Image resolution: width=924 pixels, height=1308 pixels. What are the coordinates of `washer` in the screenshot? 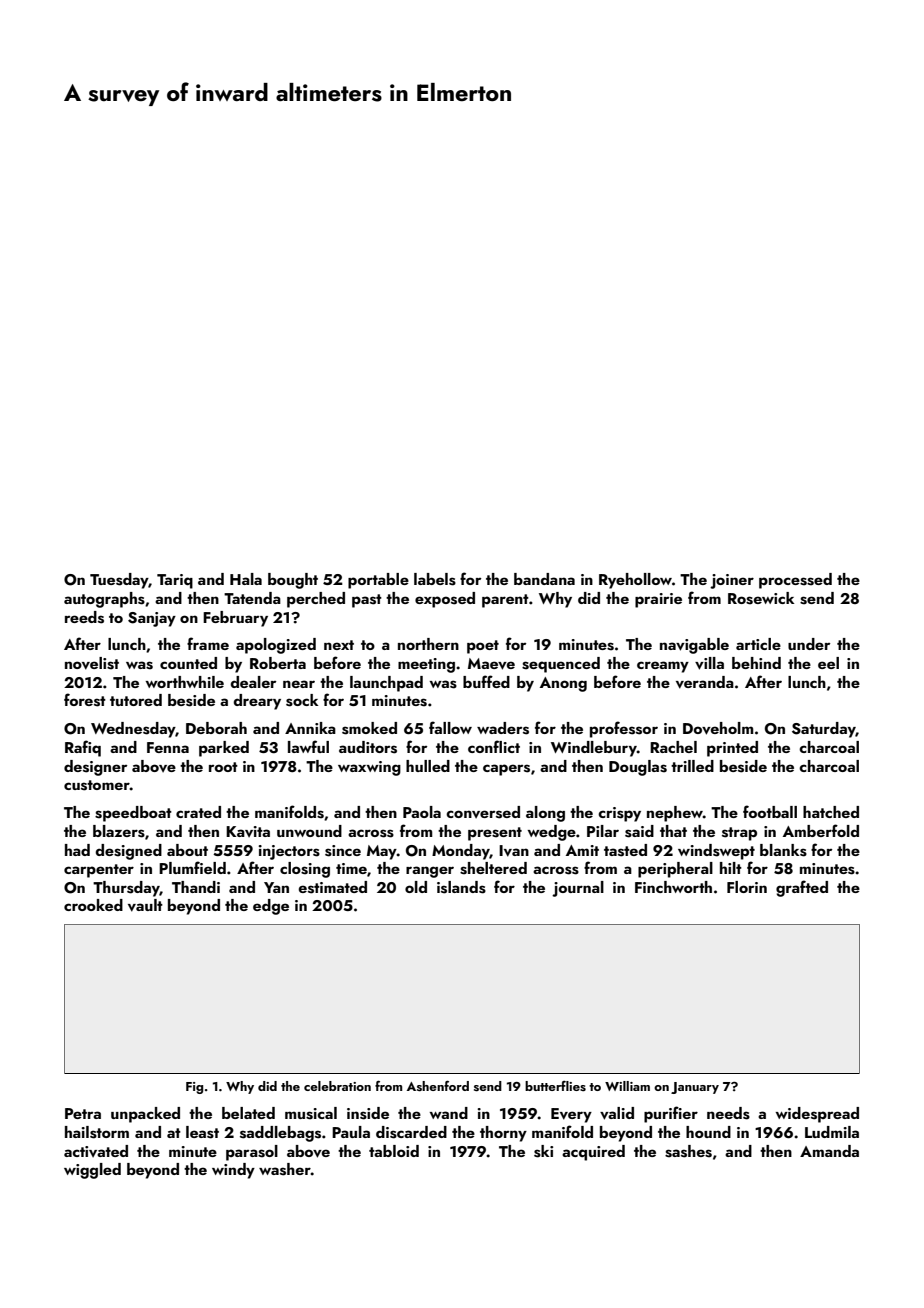 It's located at (285, 1169).
